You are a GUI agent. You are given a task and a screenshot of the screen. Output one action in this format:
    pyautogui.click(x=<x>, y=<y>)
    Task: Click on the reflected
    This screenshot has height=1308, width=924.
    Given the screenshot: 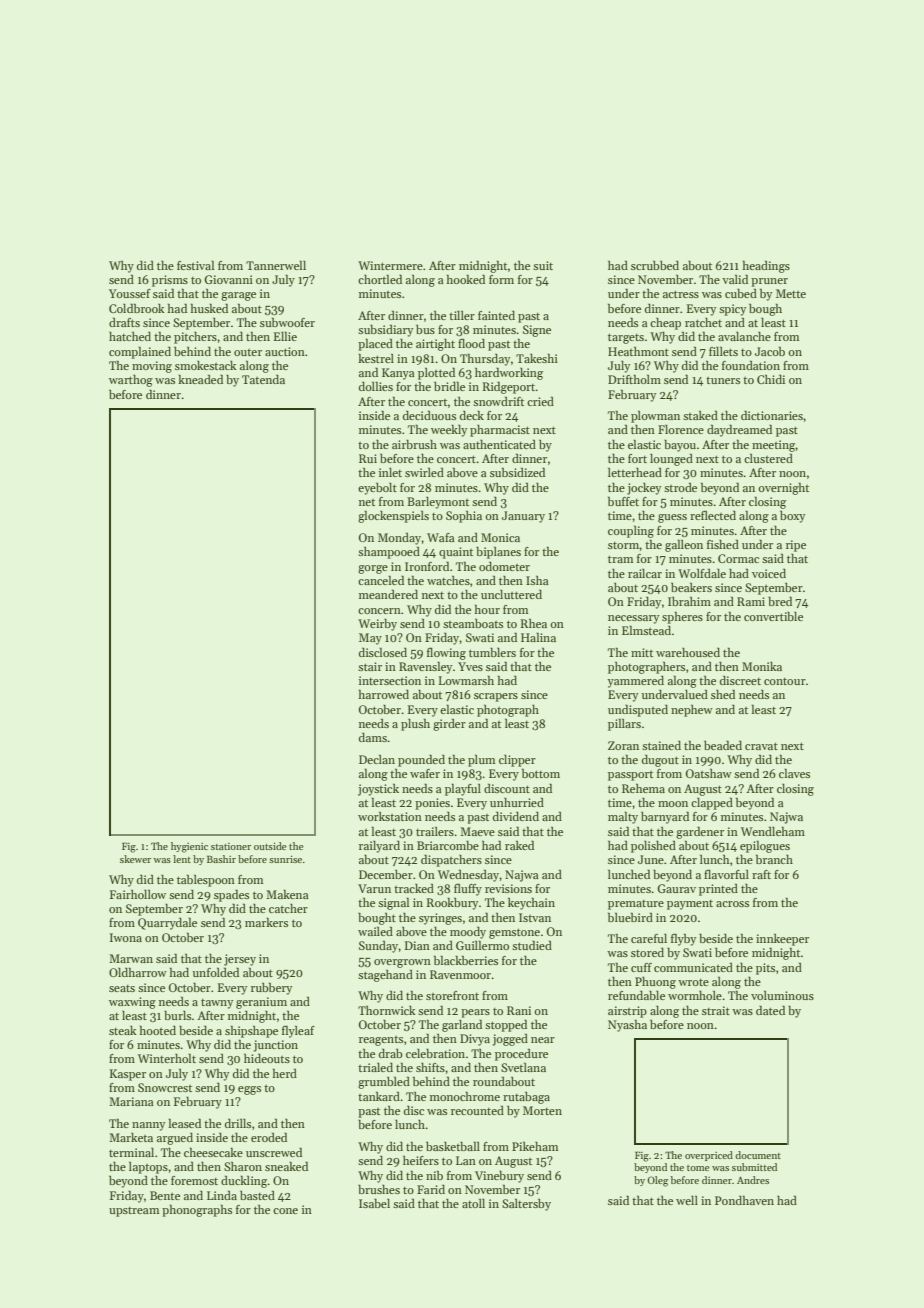 What is the action you would take?
    pyautogui.click(x=713, y=515)
